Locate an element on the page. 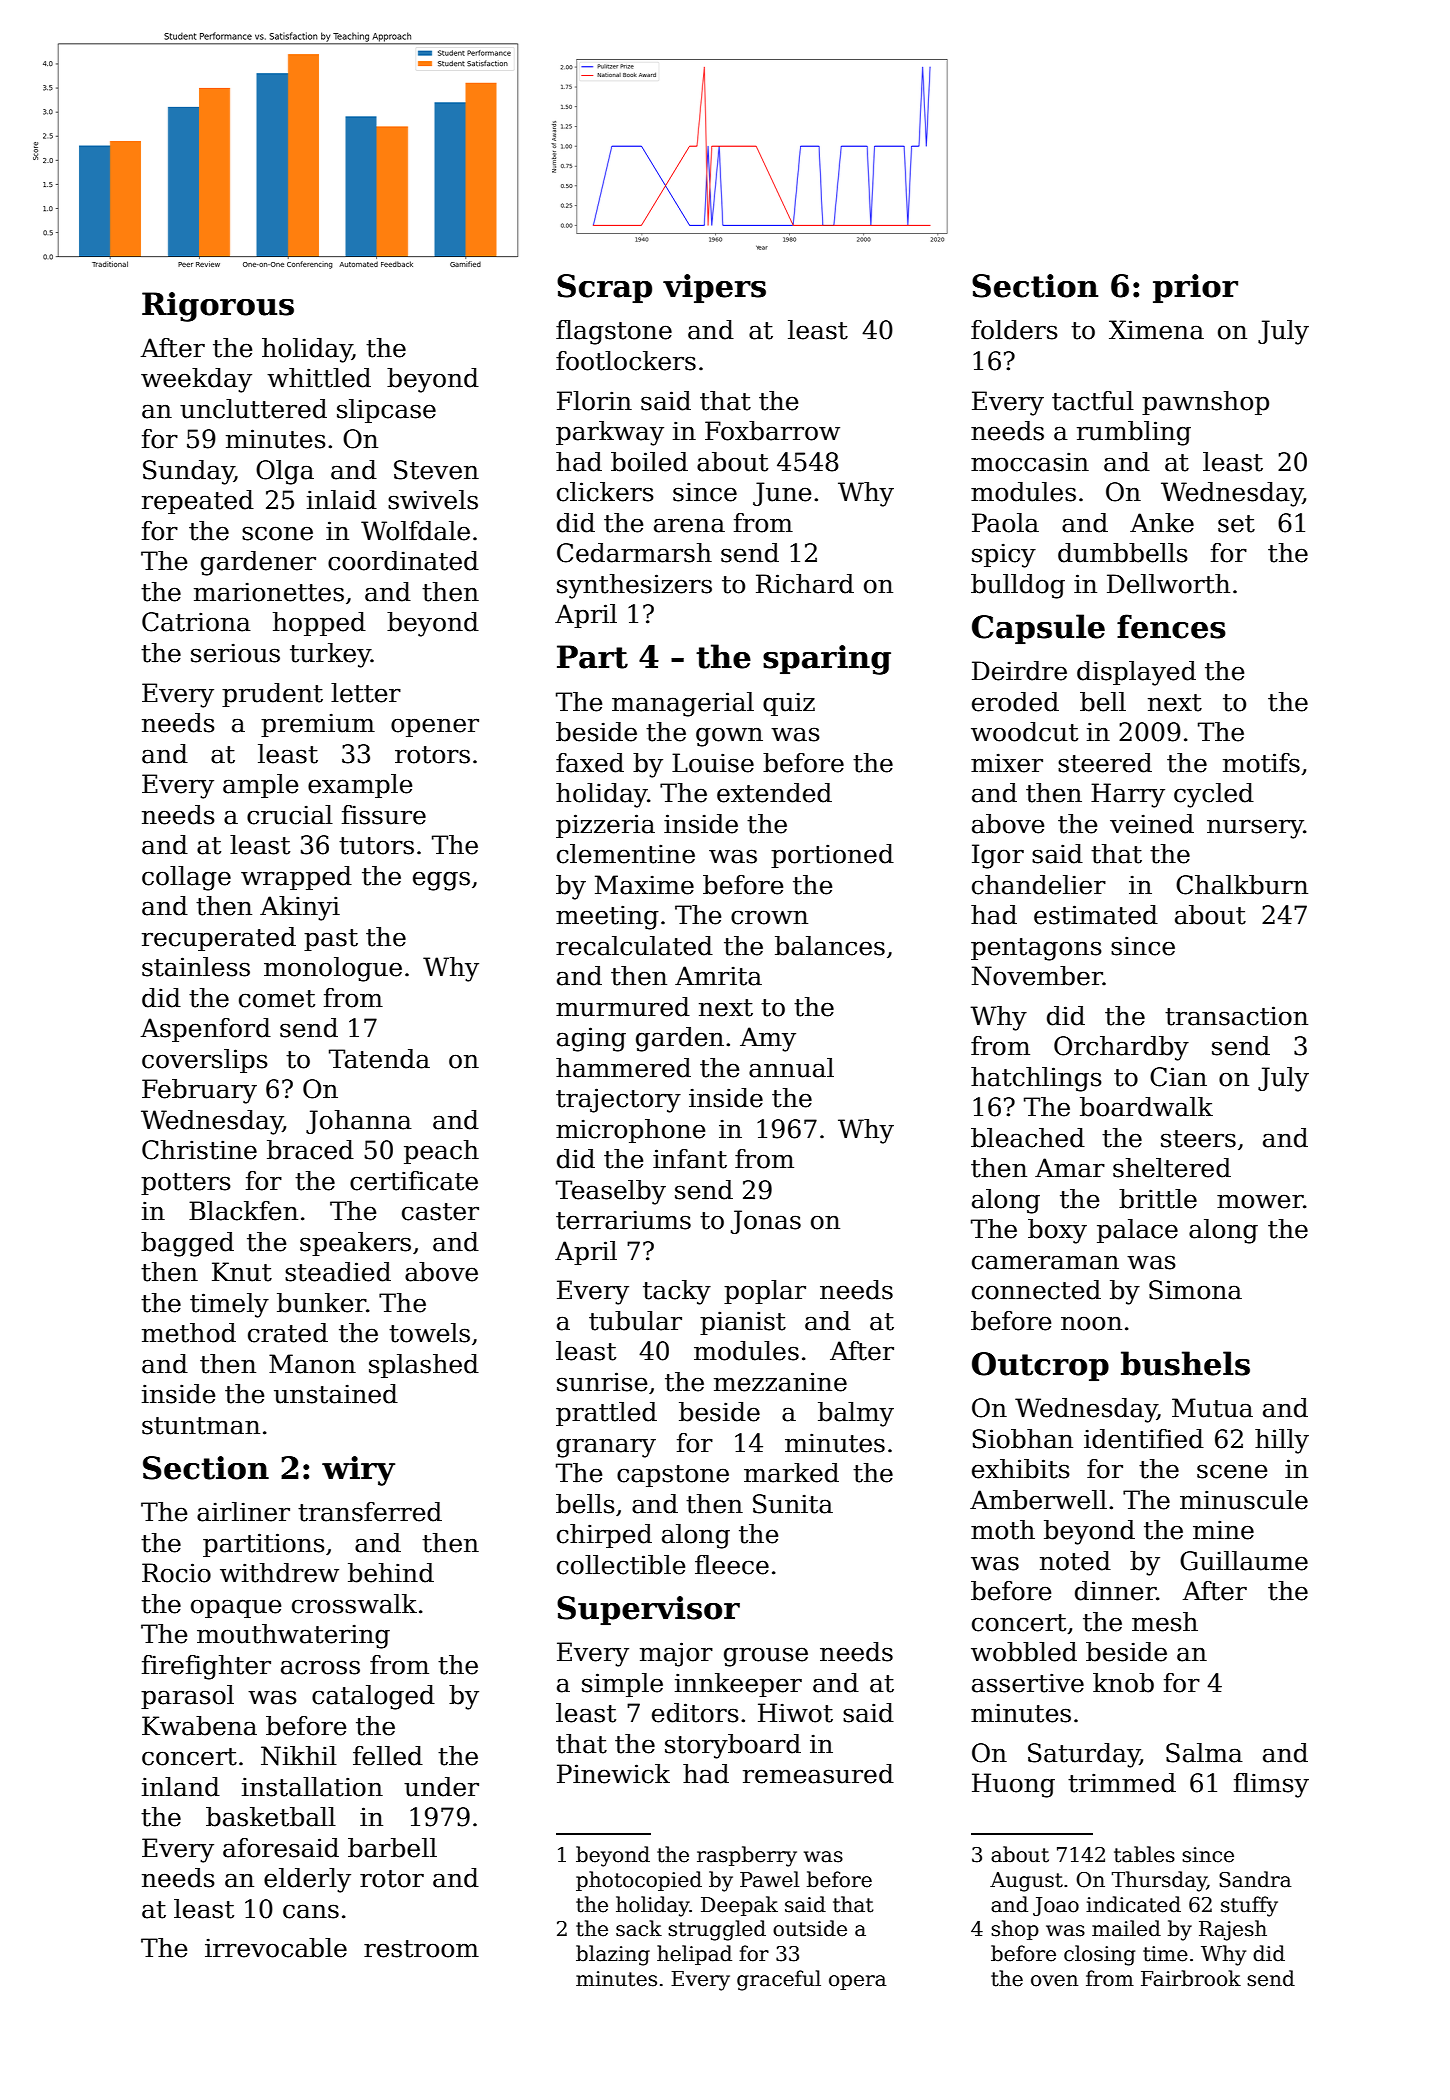  whittled is located at coordinates (319, 378).
